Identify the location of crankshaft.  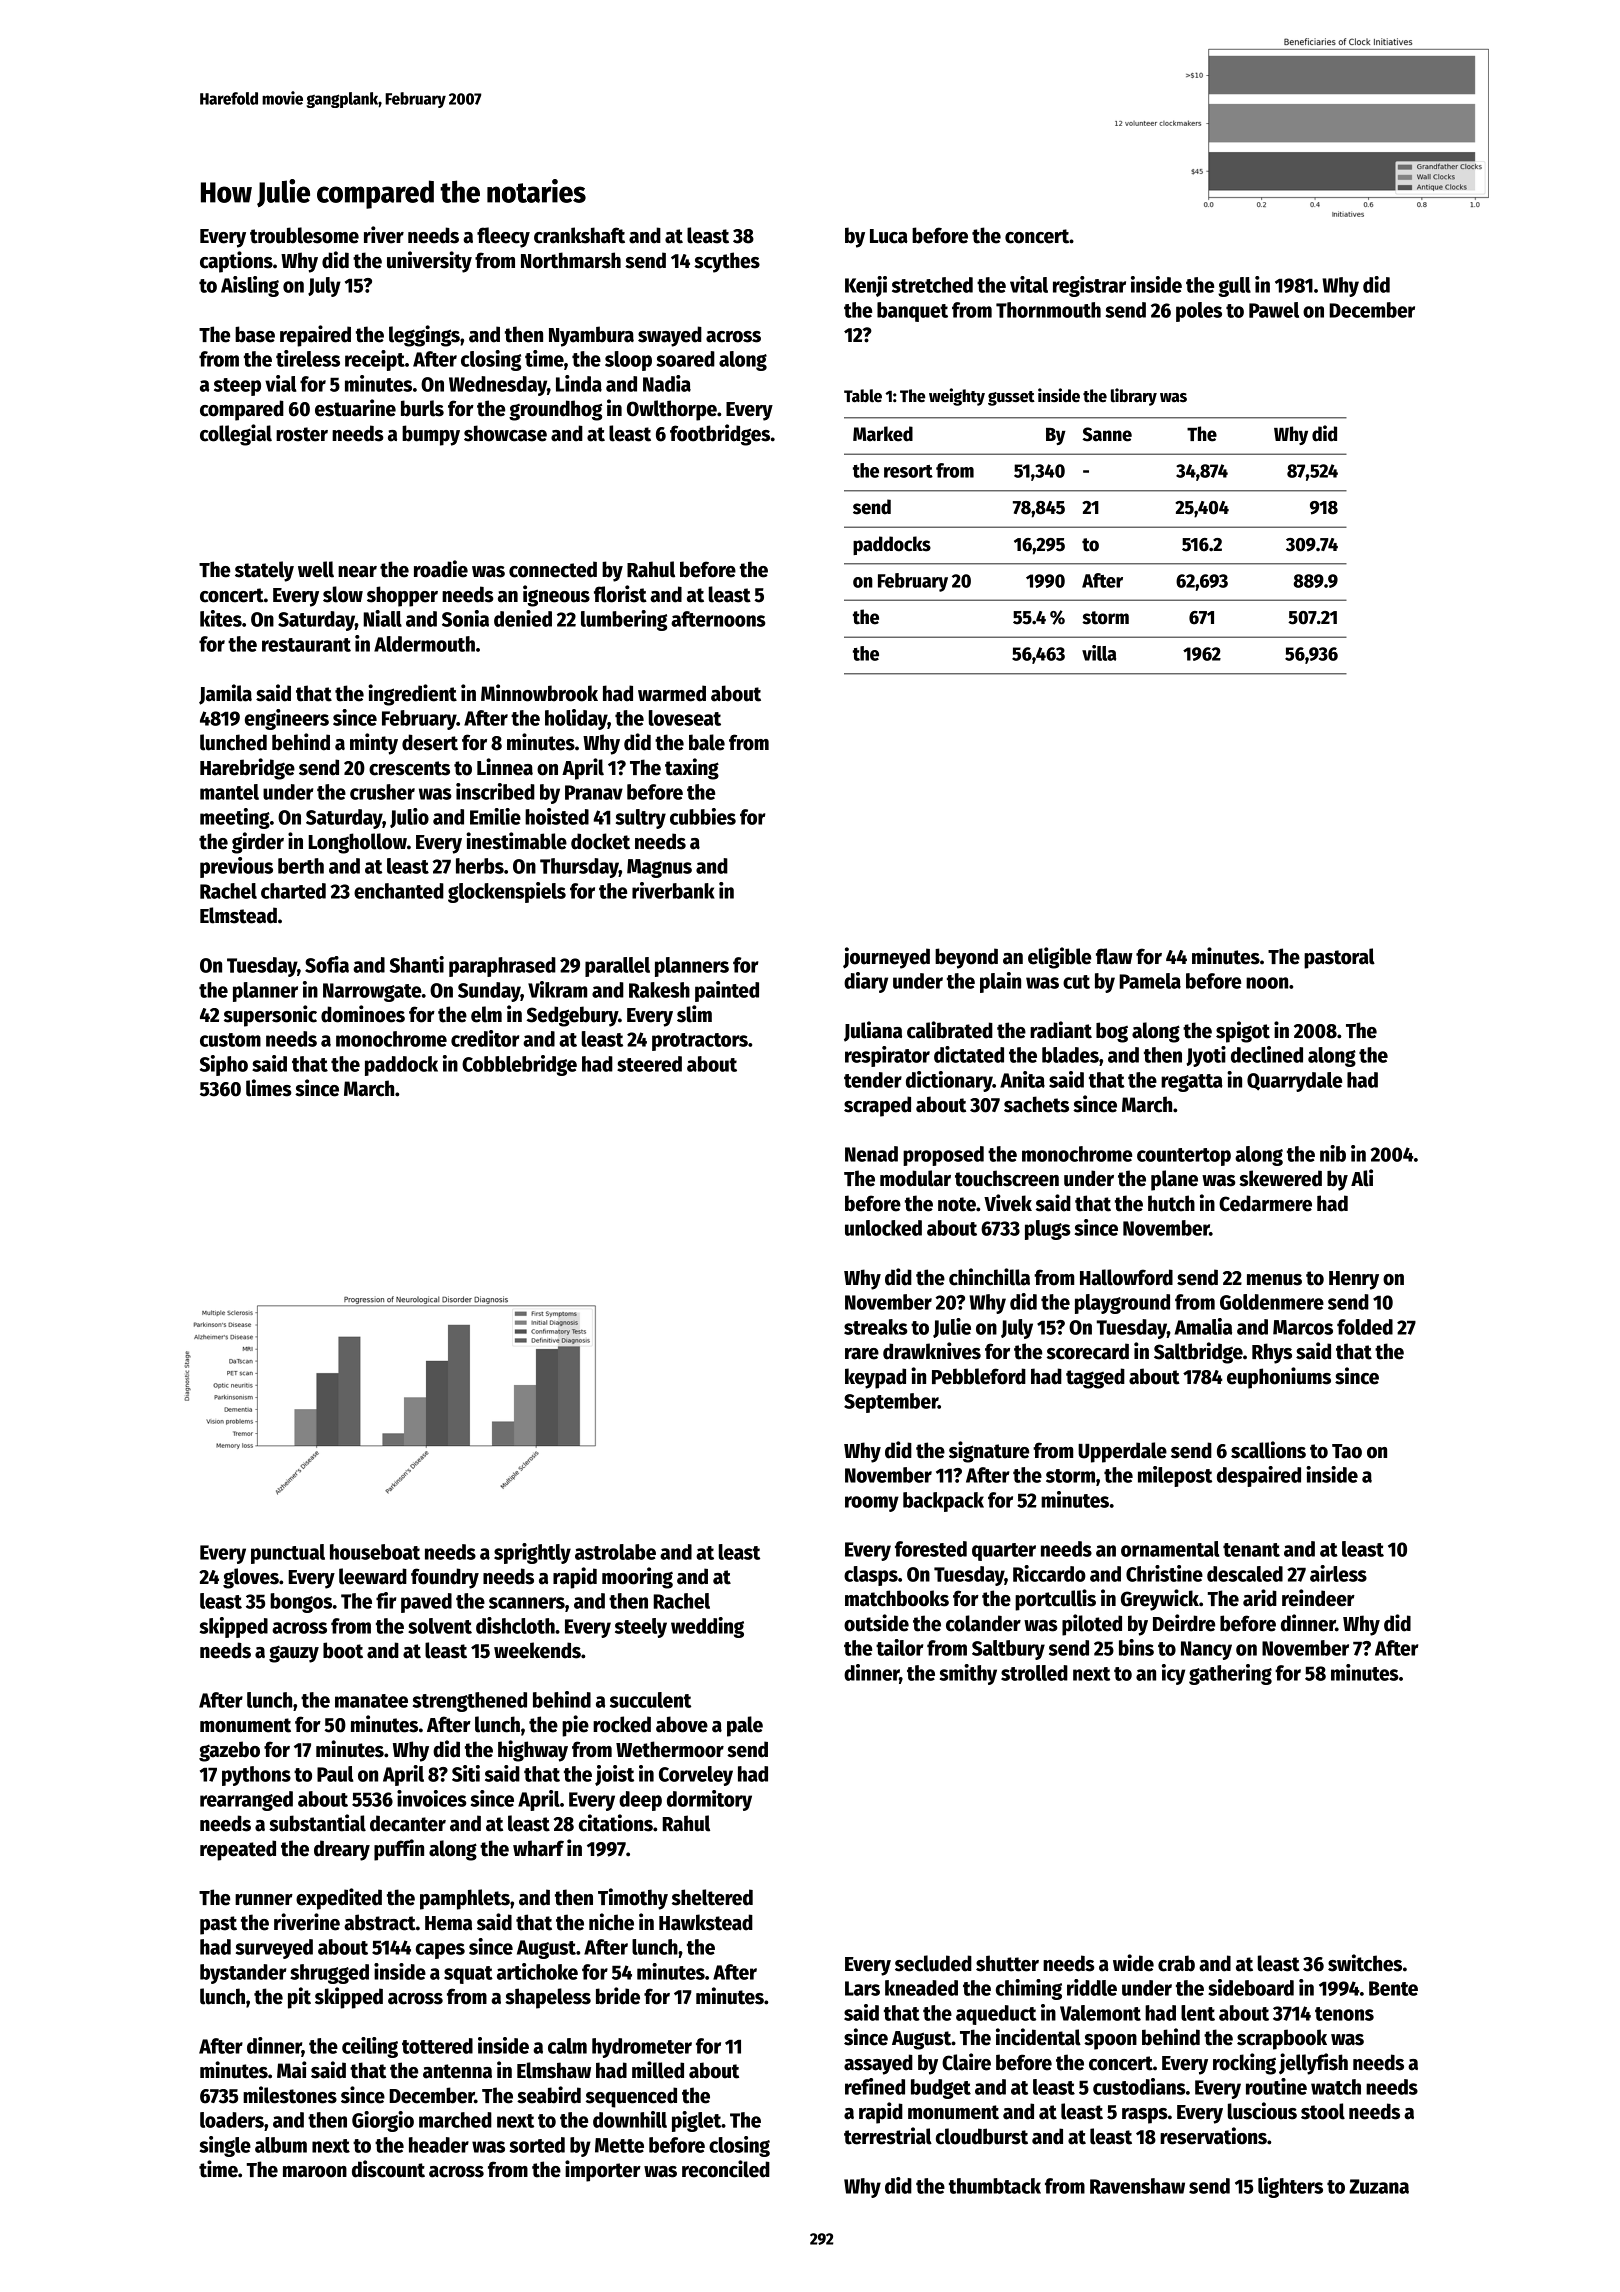
(579, 235).
